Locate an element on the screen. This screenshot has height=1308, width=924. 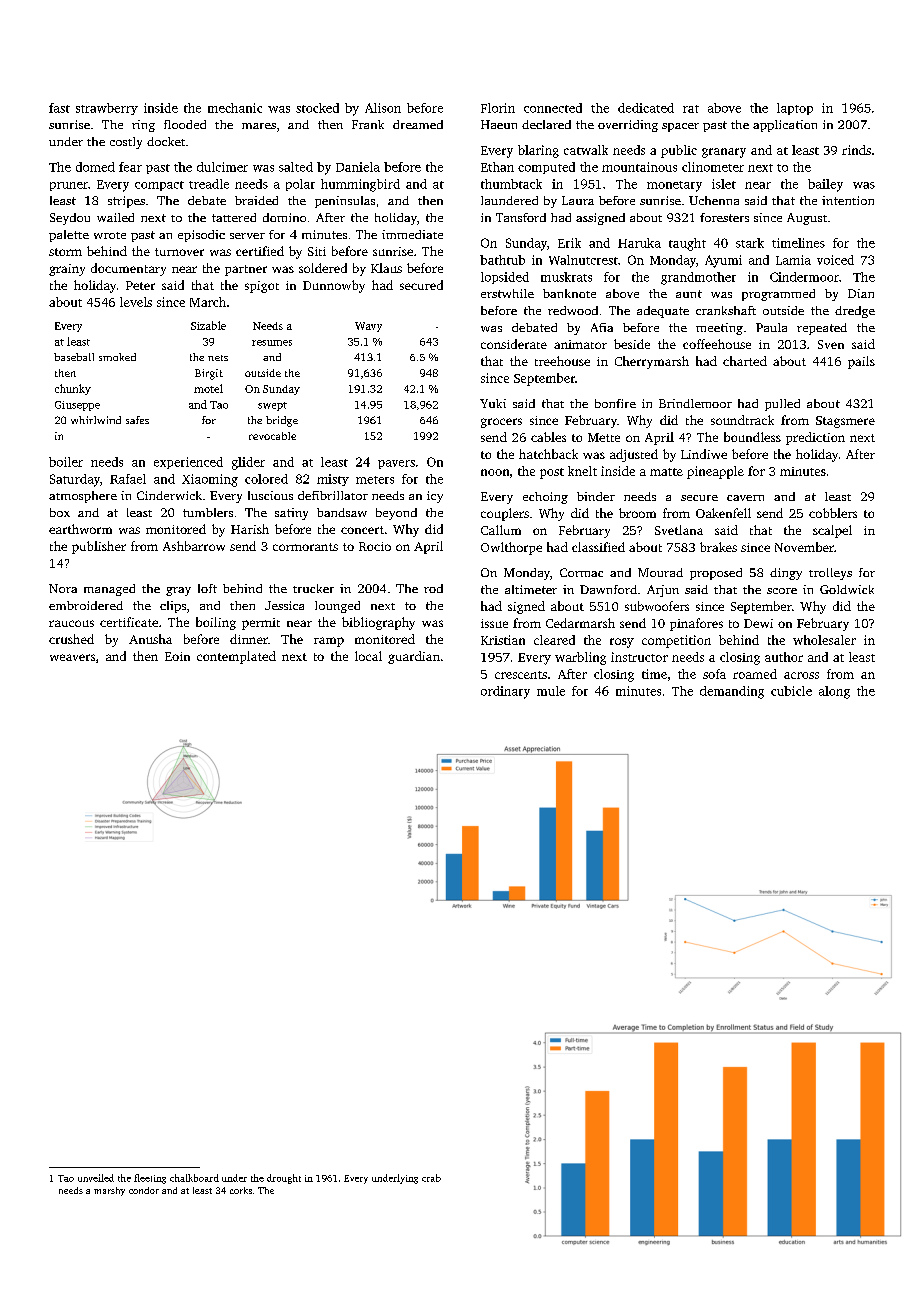
satiny is located at coordinates (291, 514).
